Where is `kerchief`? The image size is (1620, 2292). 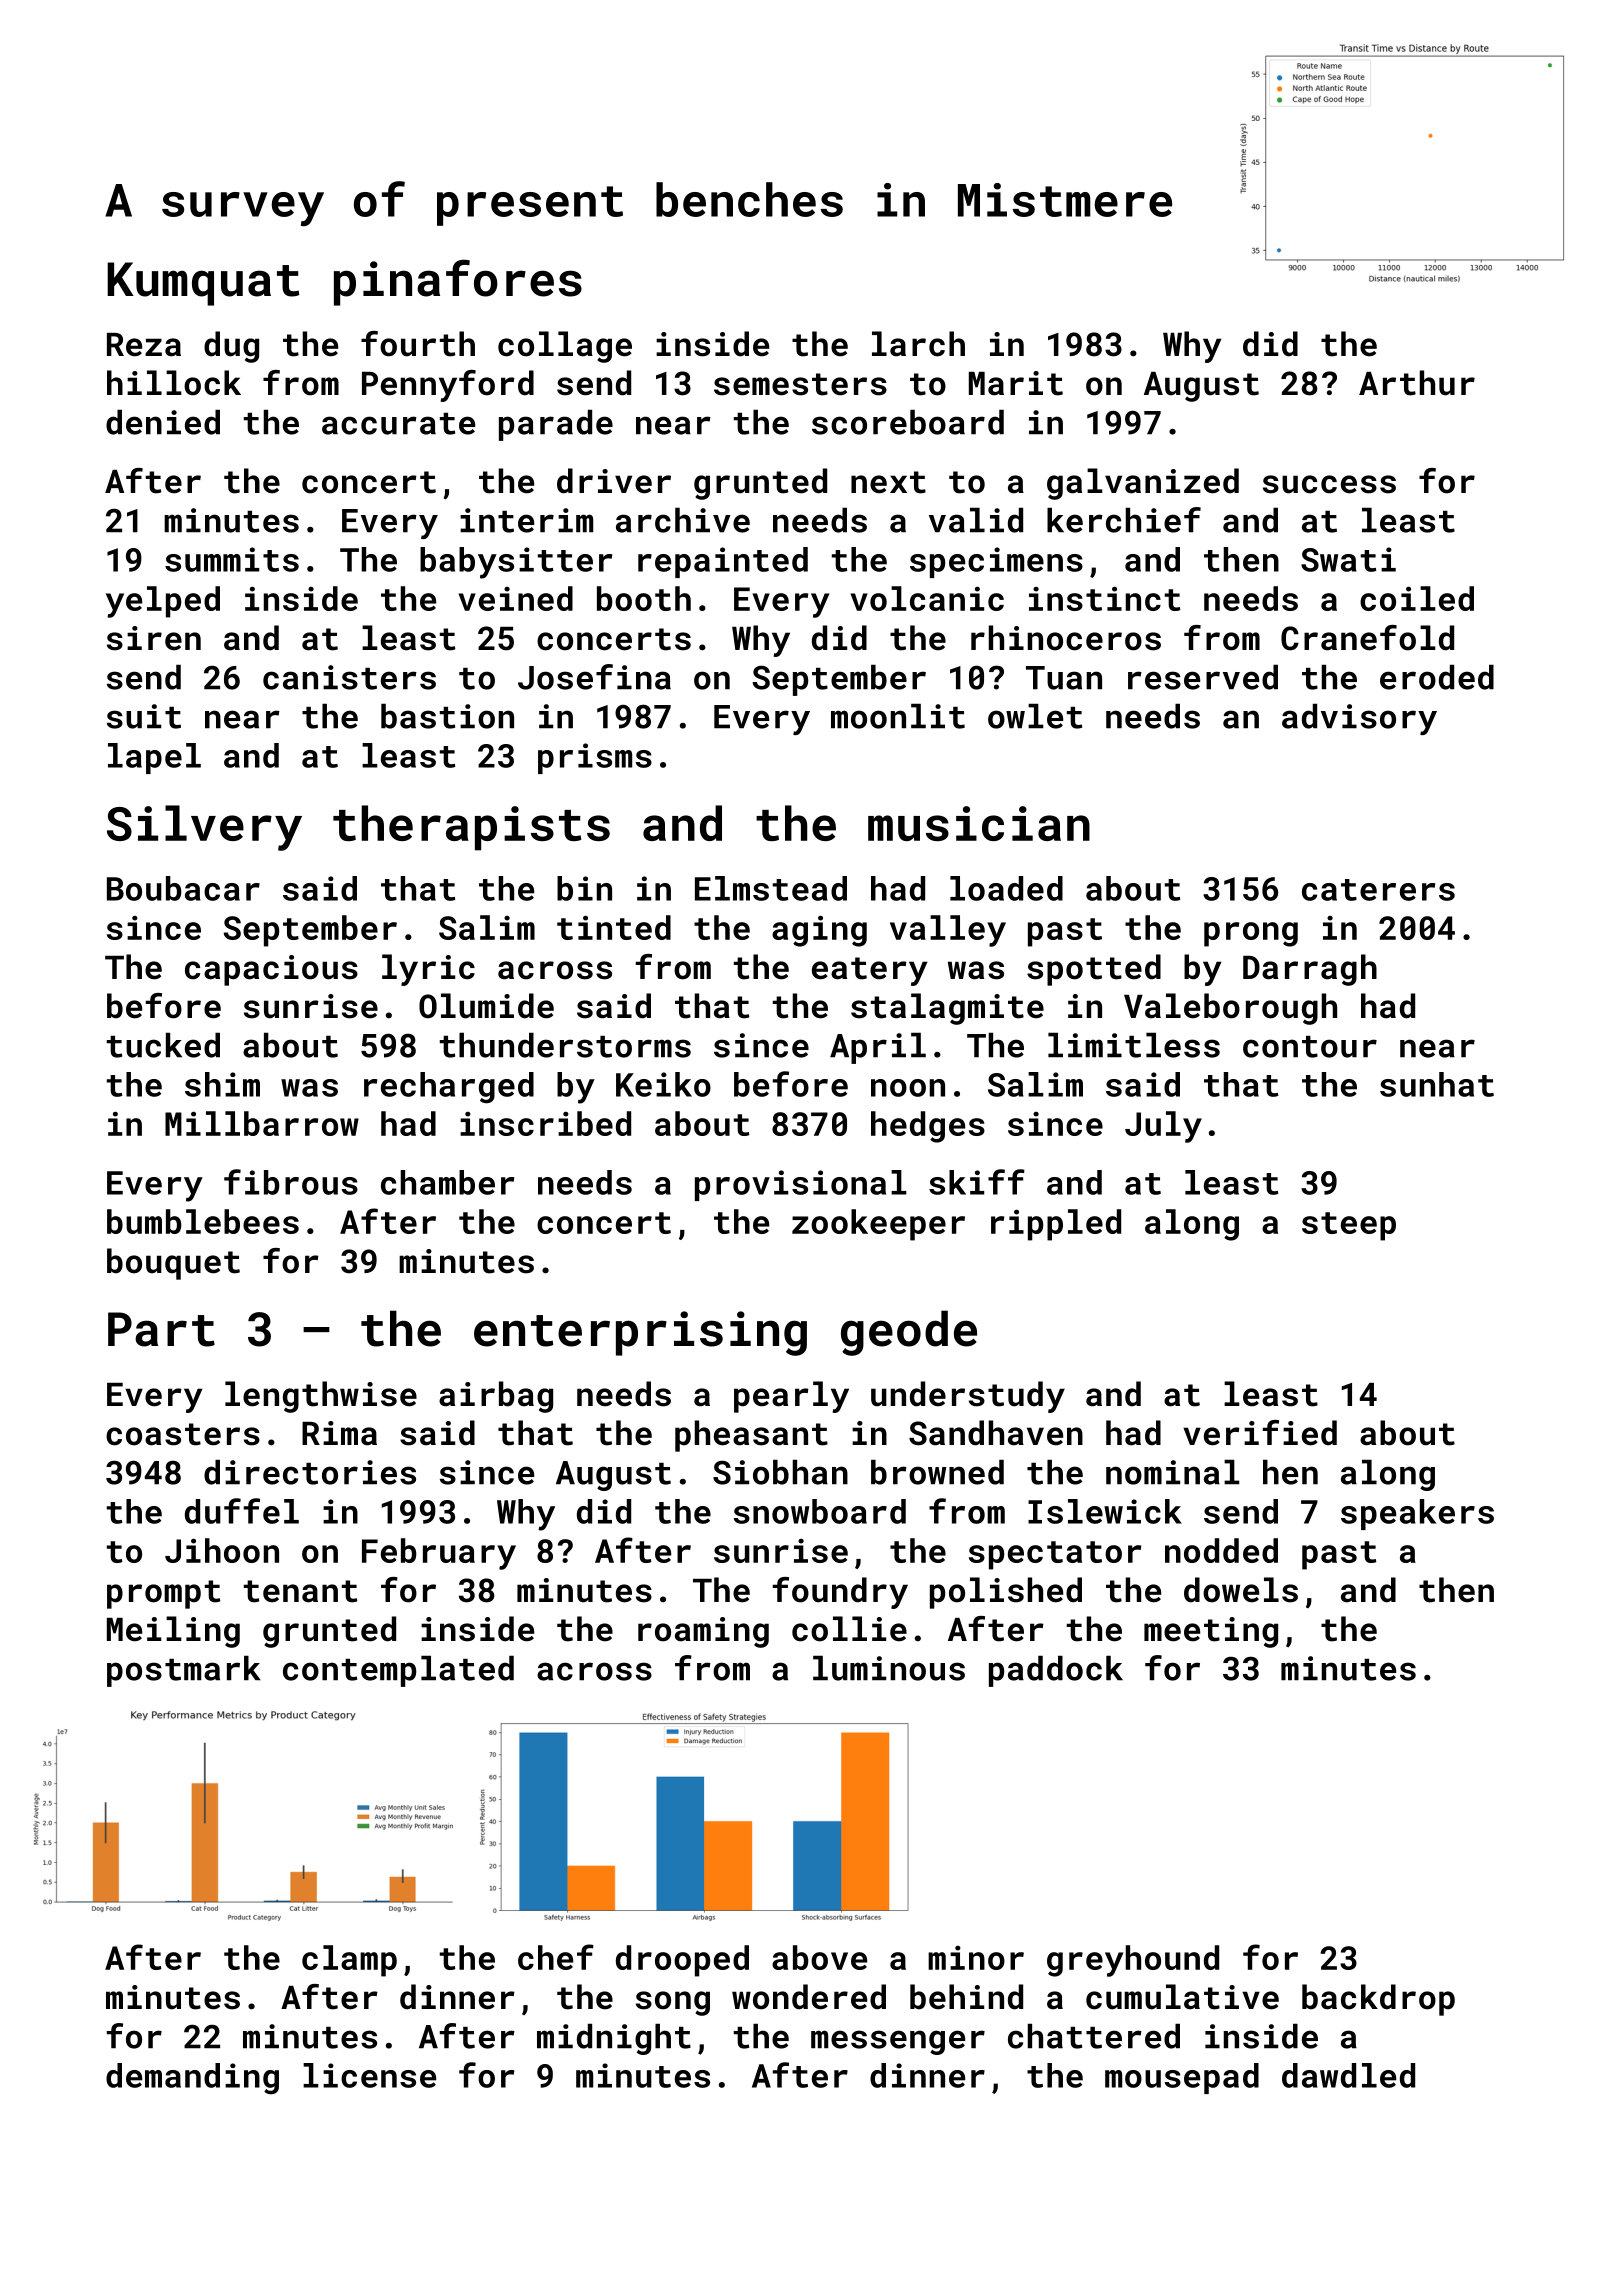 kerchief is located at coordinates (1124, 520).
